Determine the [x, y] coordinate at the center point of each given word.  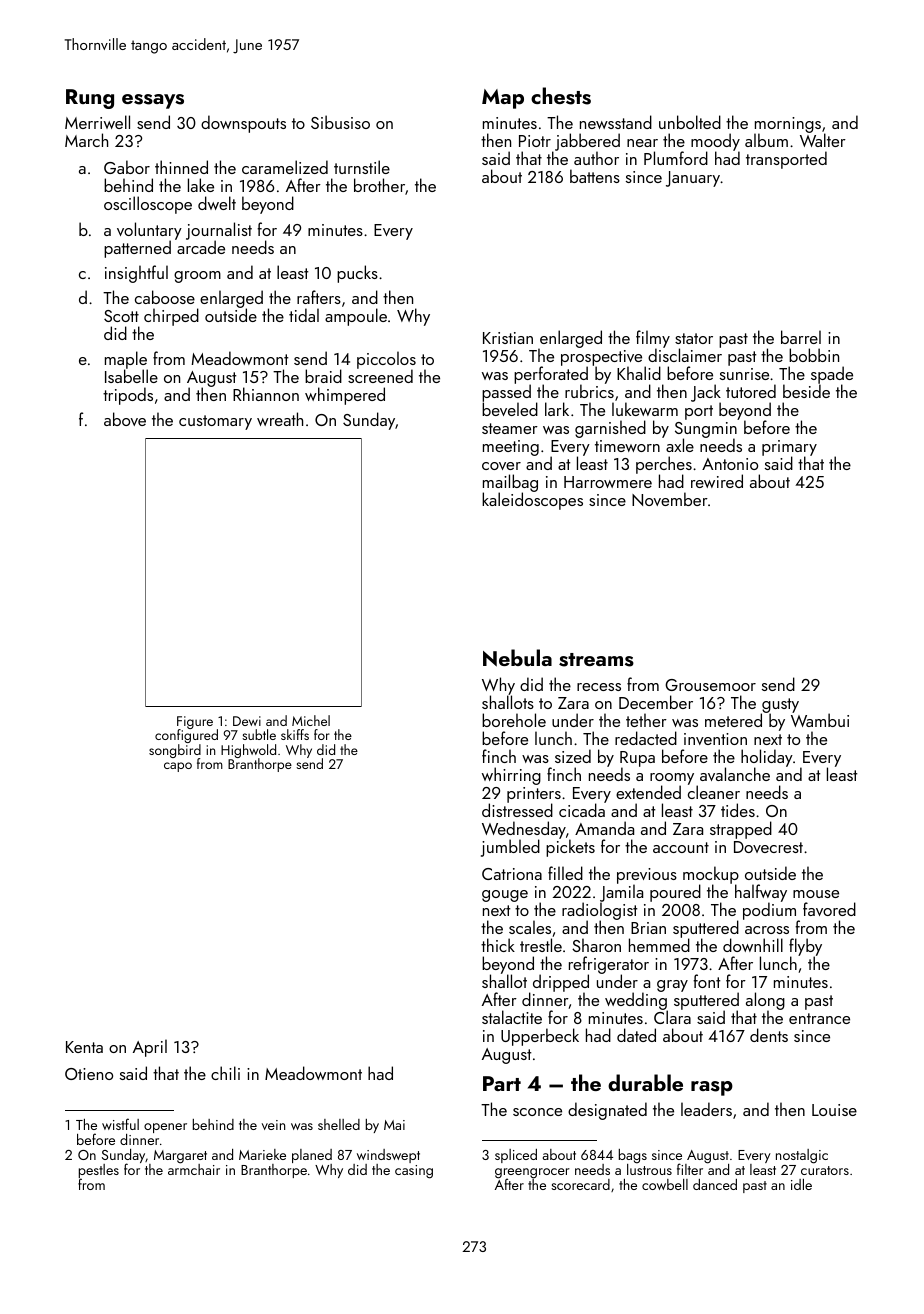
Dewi [247, 721]
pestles [99, 1171]
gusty [780, 705]
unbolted [690, 122]
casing [414, 1172]
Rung [90, 99]
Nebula [517, 658]
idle [801, 1184]
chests [561, 96]
